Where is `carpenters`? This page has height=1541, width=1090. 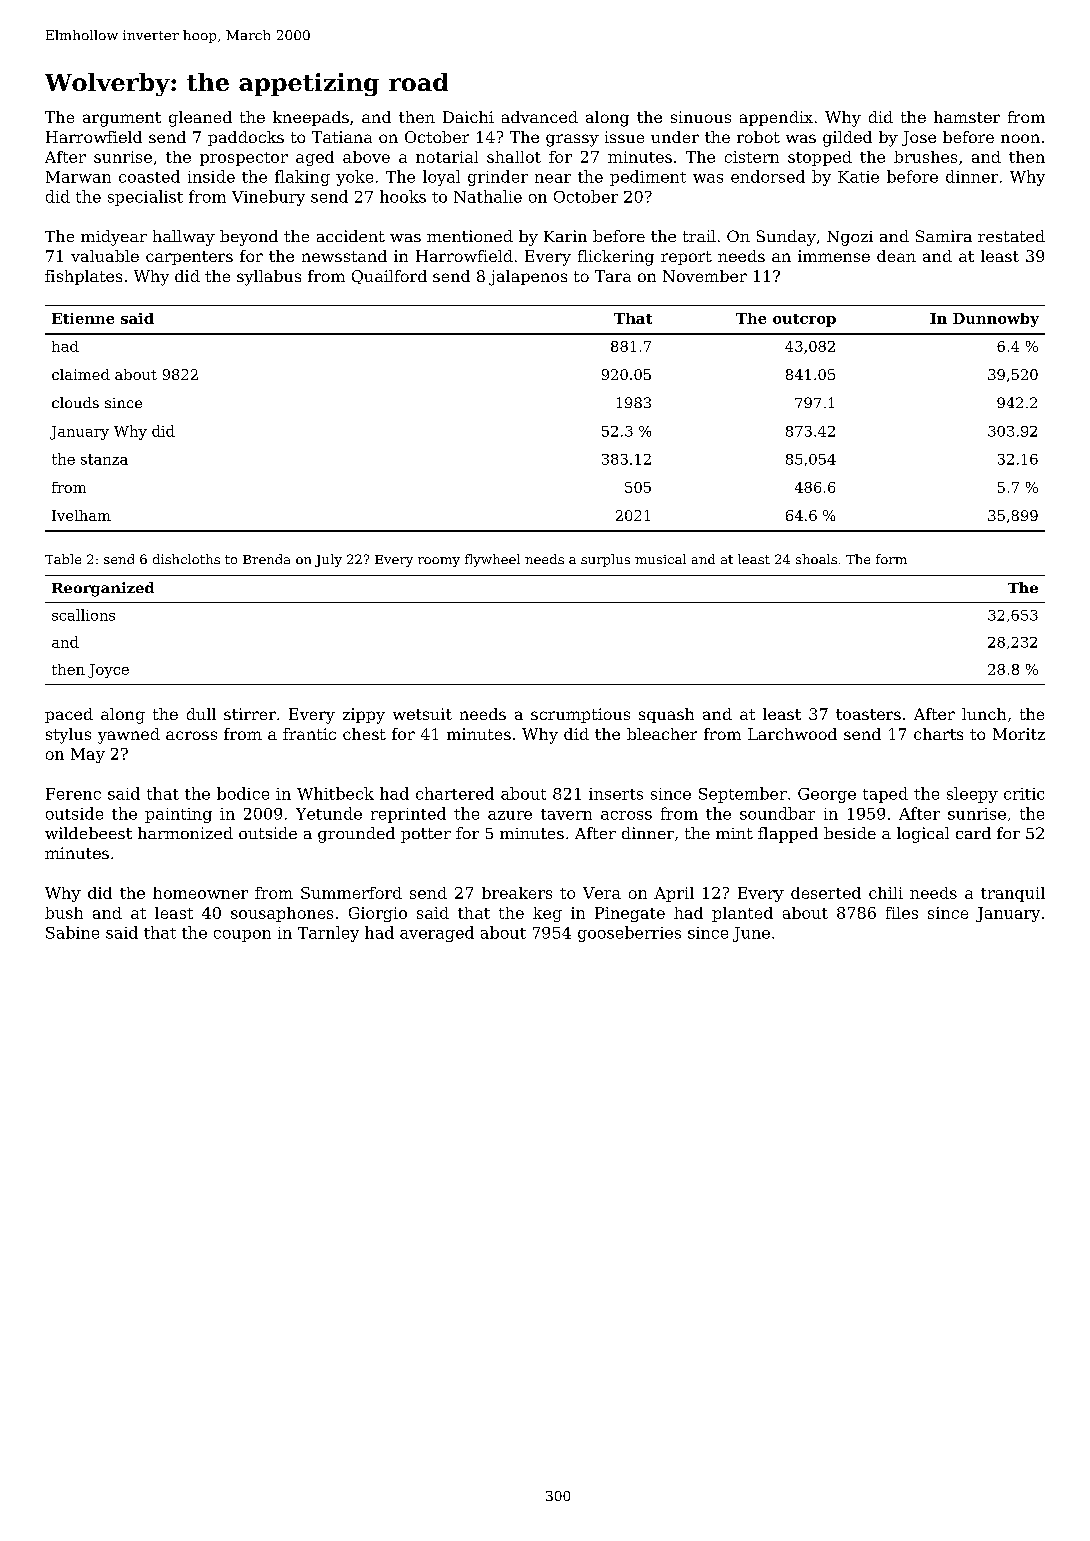
carpenters is located at coordinates (189, 258).
